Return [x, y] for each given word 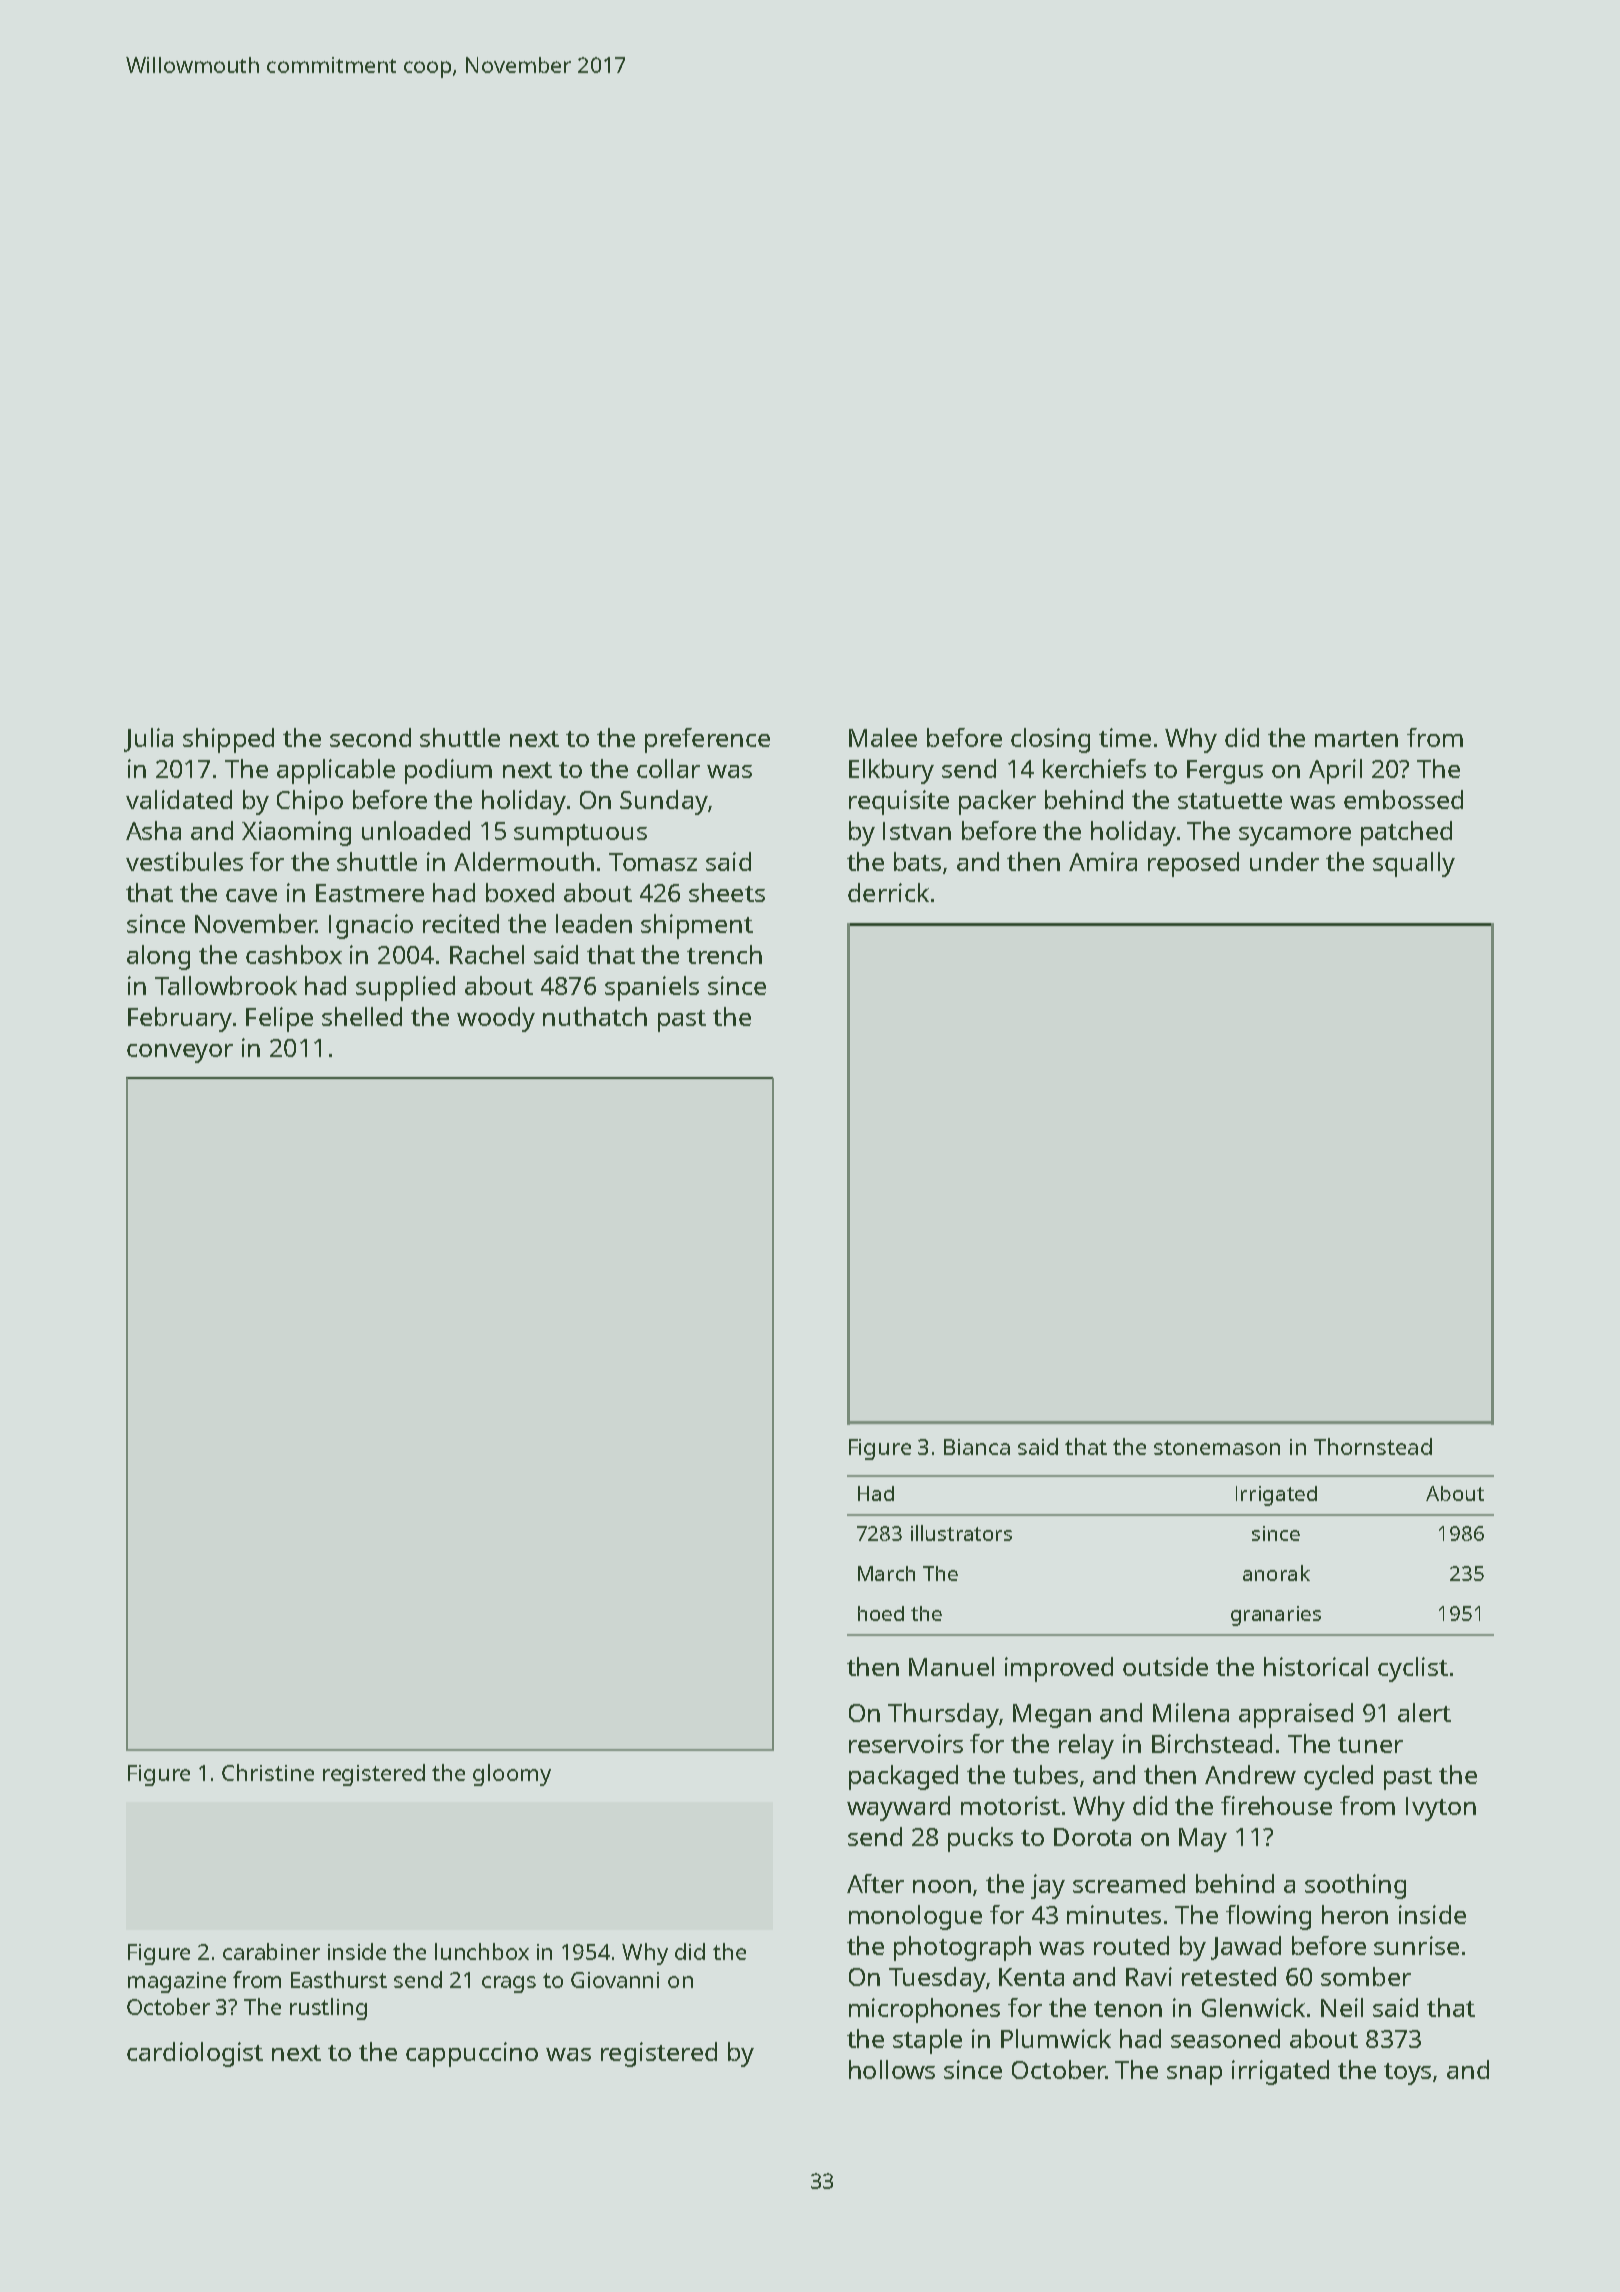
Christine [268, 1772]
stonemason [1217, 1447]
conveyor [180, 1053]
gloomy [512, 1775]
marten [1356, 739]
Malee [883, 737]
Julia [148, 740]
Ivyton [1441, 1809]
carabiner [271, 1951]
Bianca [977, 1447]
